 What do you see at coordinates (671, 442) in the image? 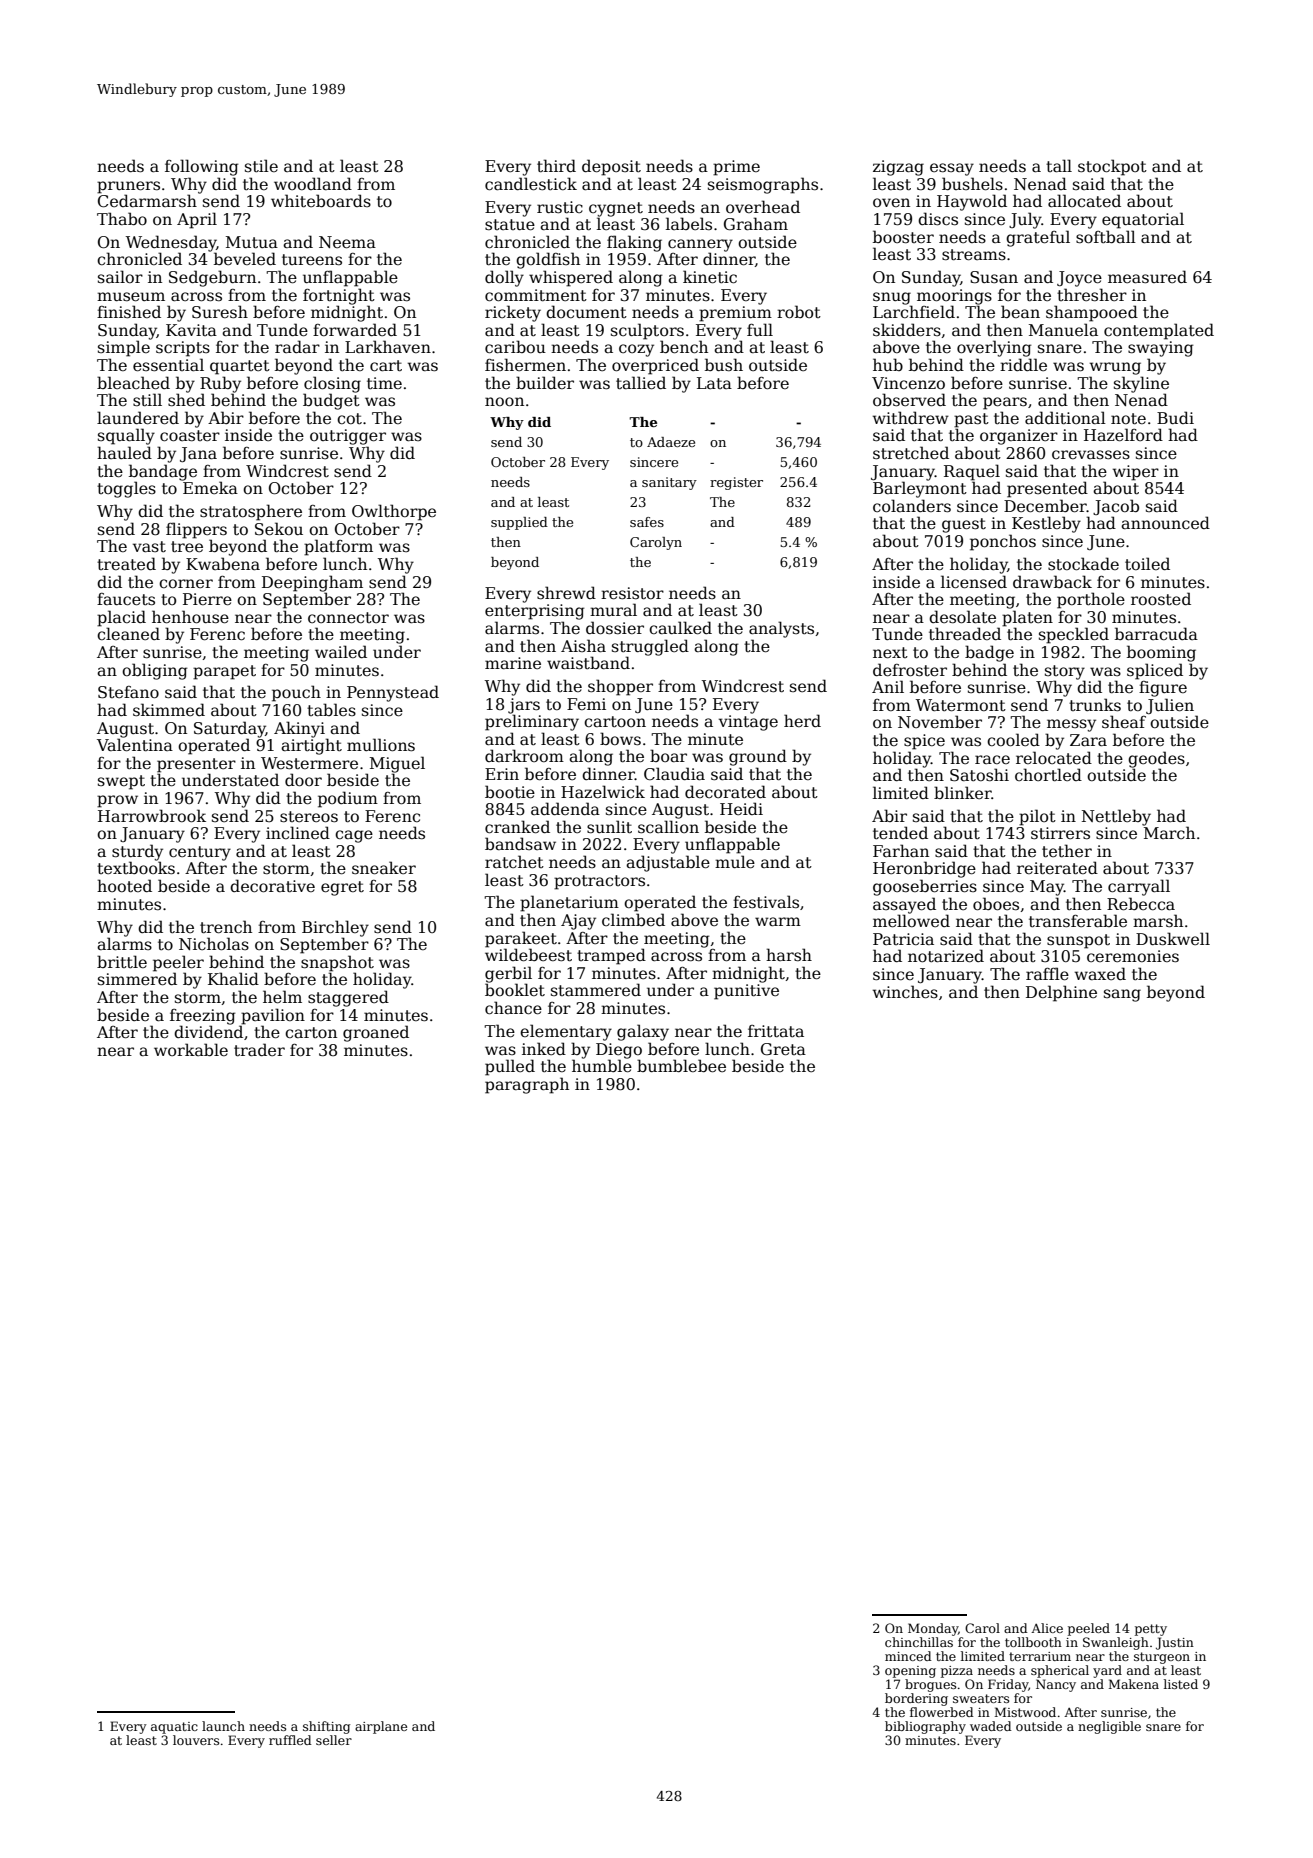
I see `Adaeze` at bounding box center [671, 442].
